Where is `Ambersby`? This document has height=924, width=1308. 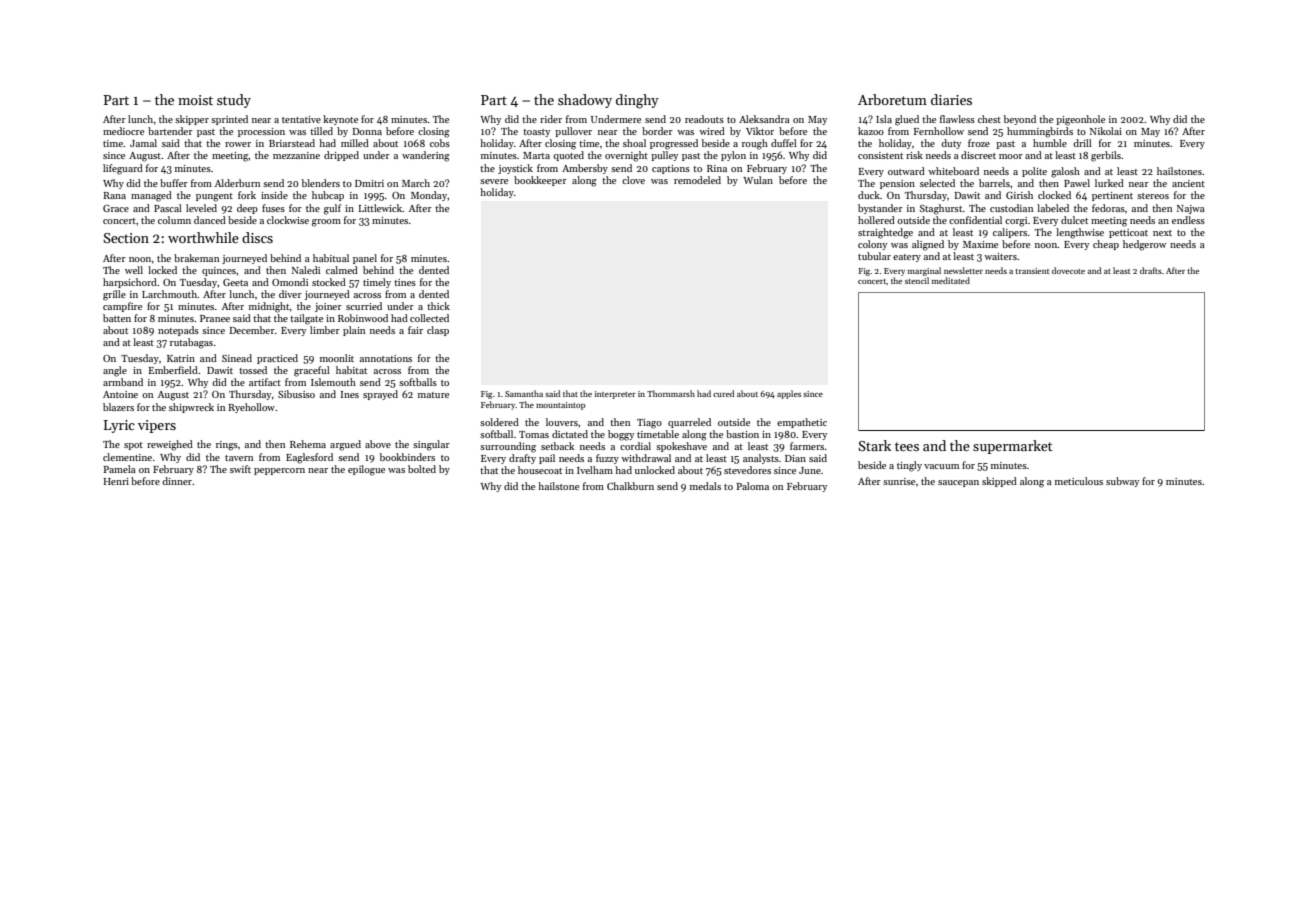
Ambersby is located at coordinates (585, 169).
